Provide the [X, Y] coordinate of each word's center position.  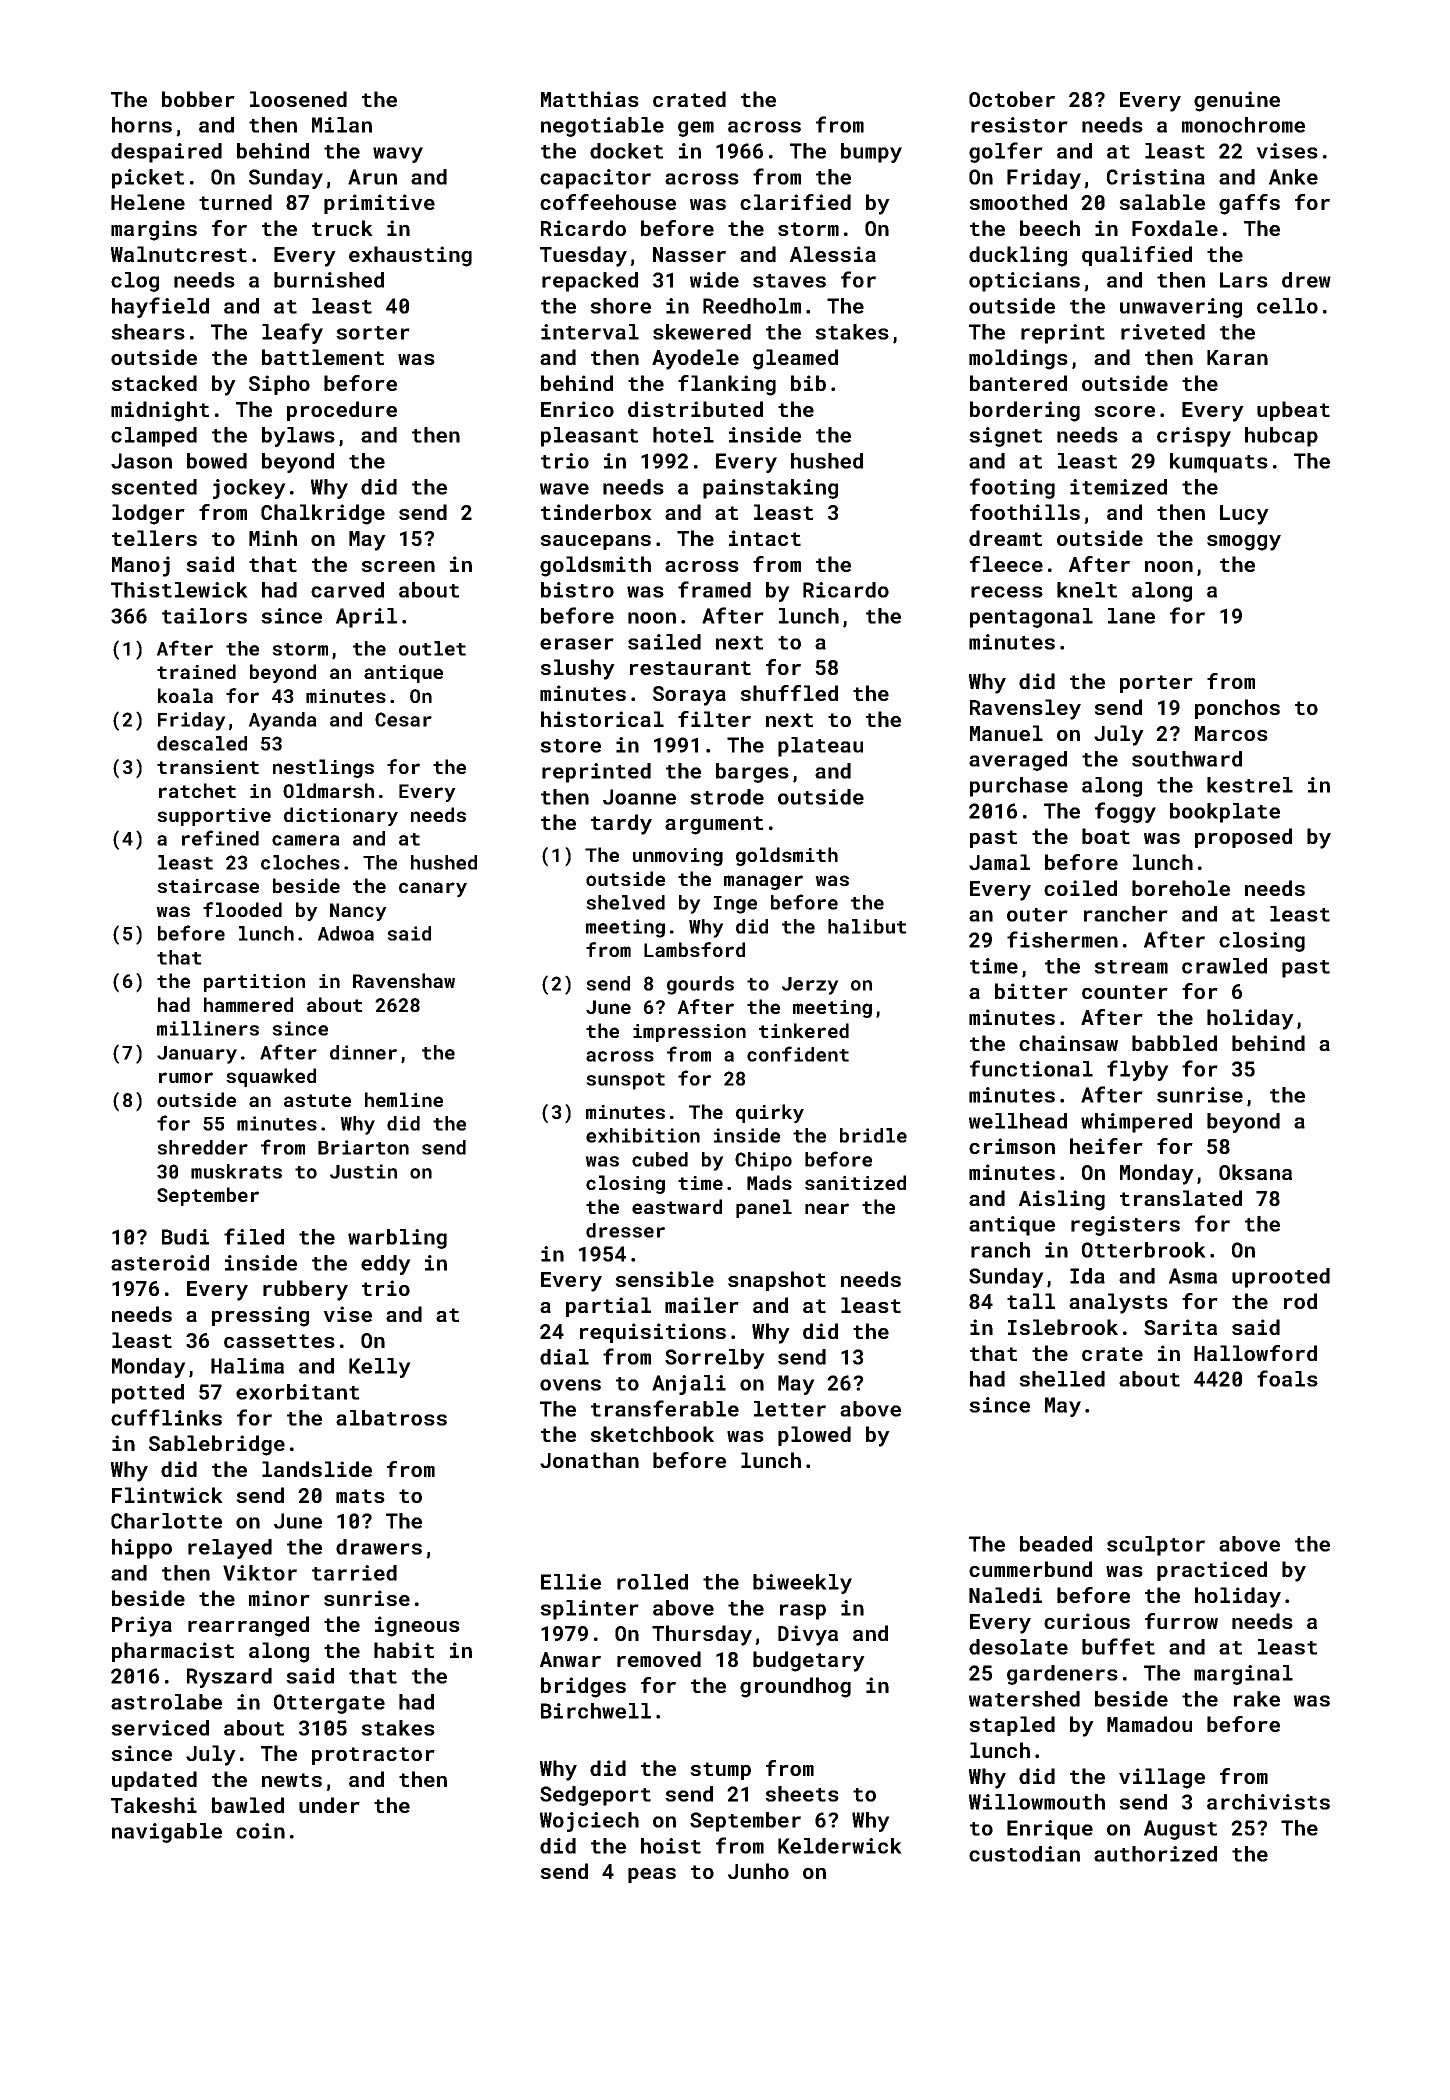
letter [790, 1409]
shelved [625, 902]
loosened [298, 99]
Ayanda [283, 721]
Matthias [590, 99]
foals [1287, 1378]
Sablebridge [217, 1445]
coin [260, 1831]
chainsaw [1068, 1043]
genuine [1237, 101]
